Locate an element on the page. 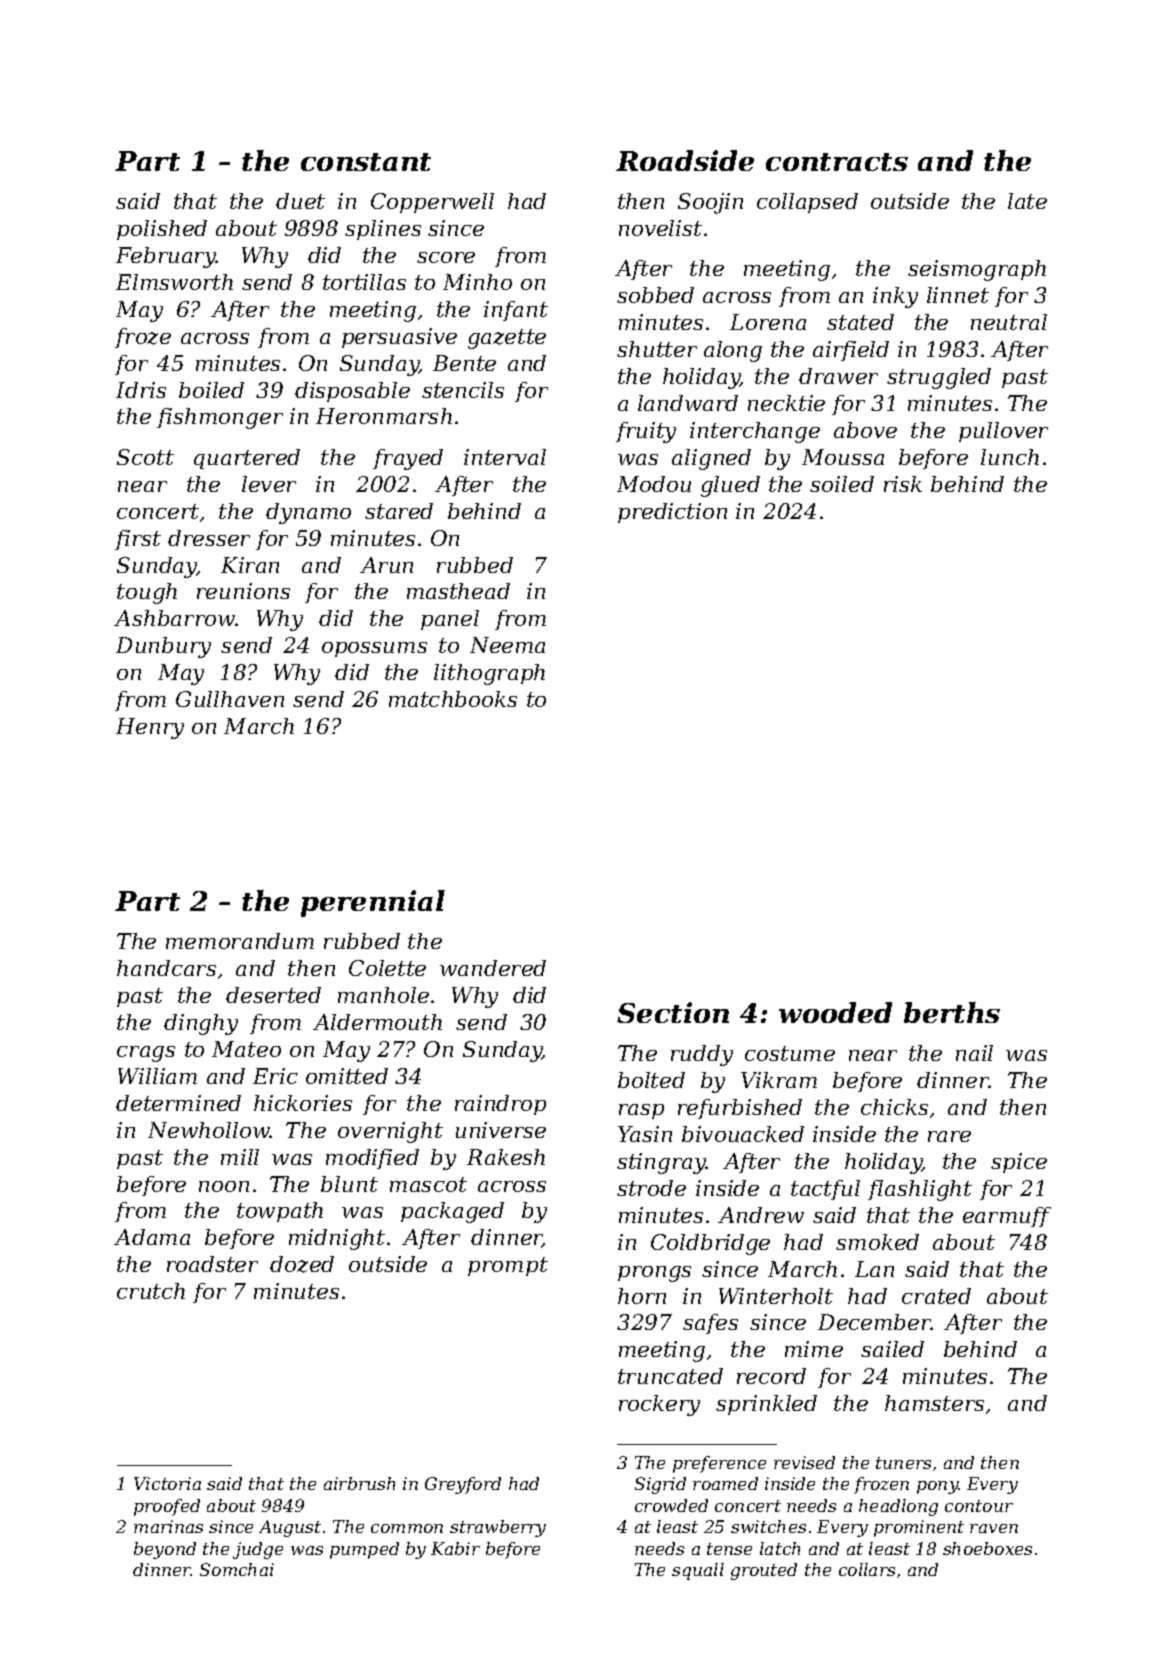 This page has width=1165, height=1654. Somchai is located at coordinates (237, 1569).
